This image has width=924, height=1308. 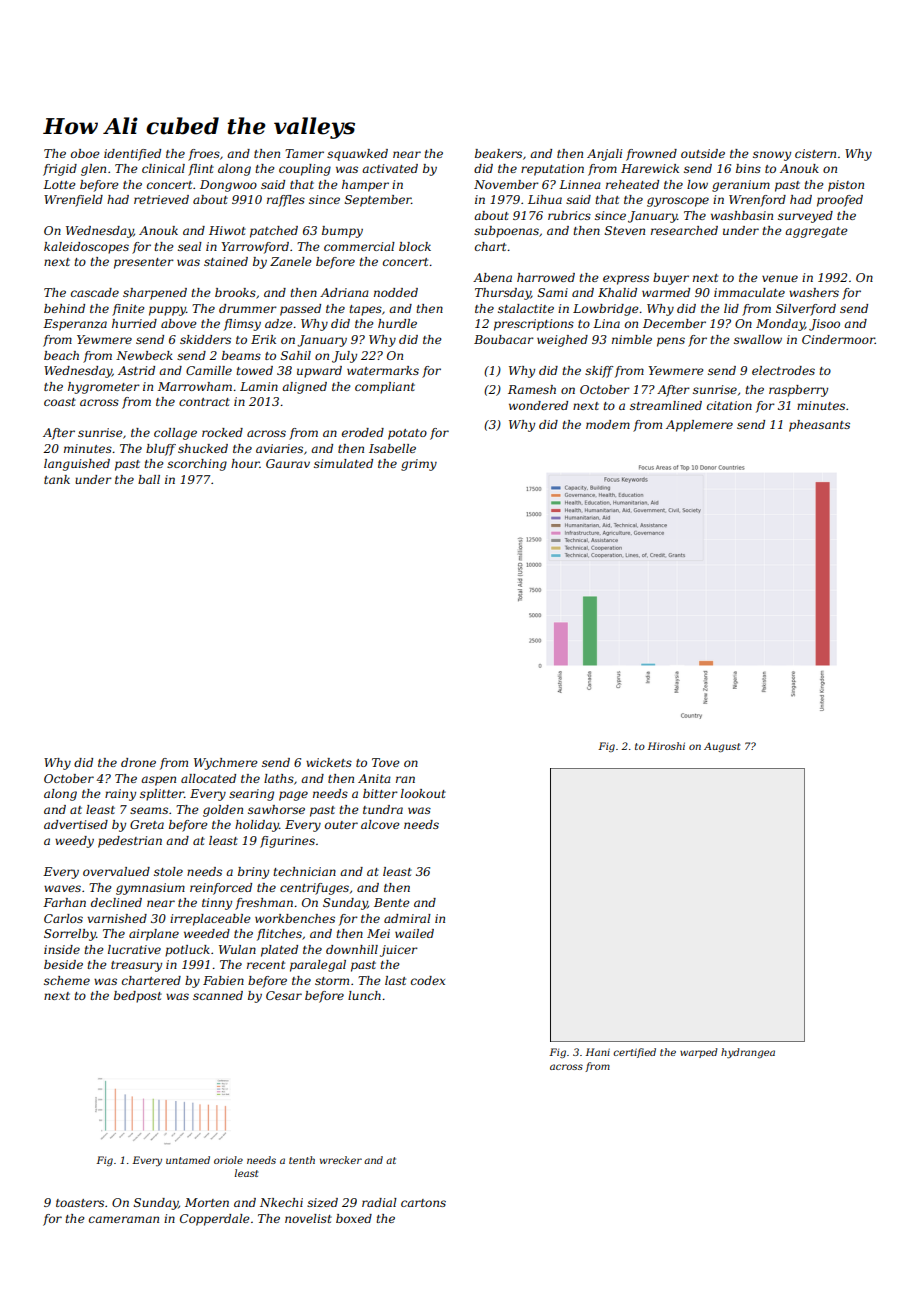 What do you see at coordinates (748, 1053) in the image?
I see `hydrangea` at bounding box center [748, 1053].
